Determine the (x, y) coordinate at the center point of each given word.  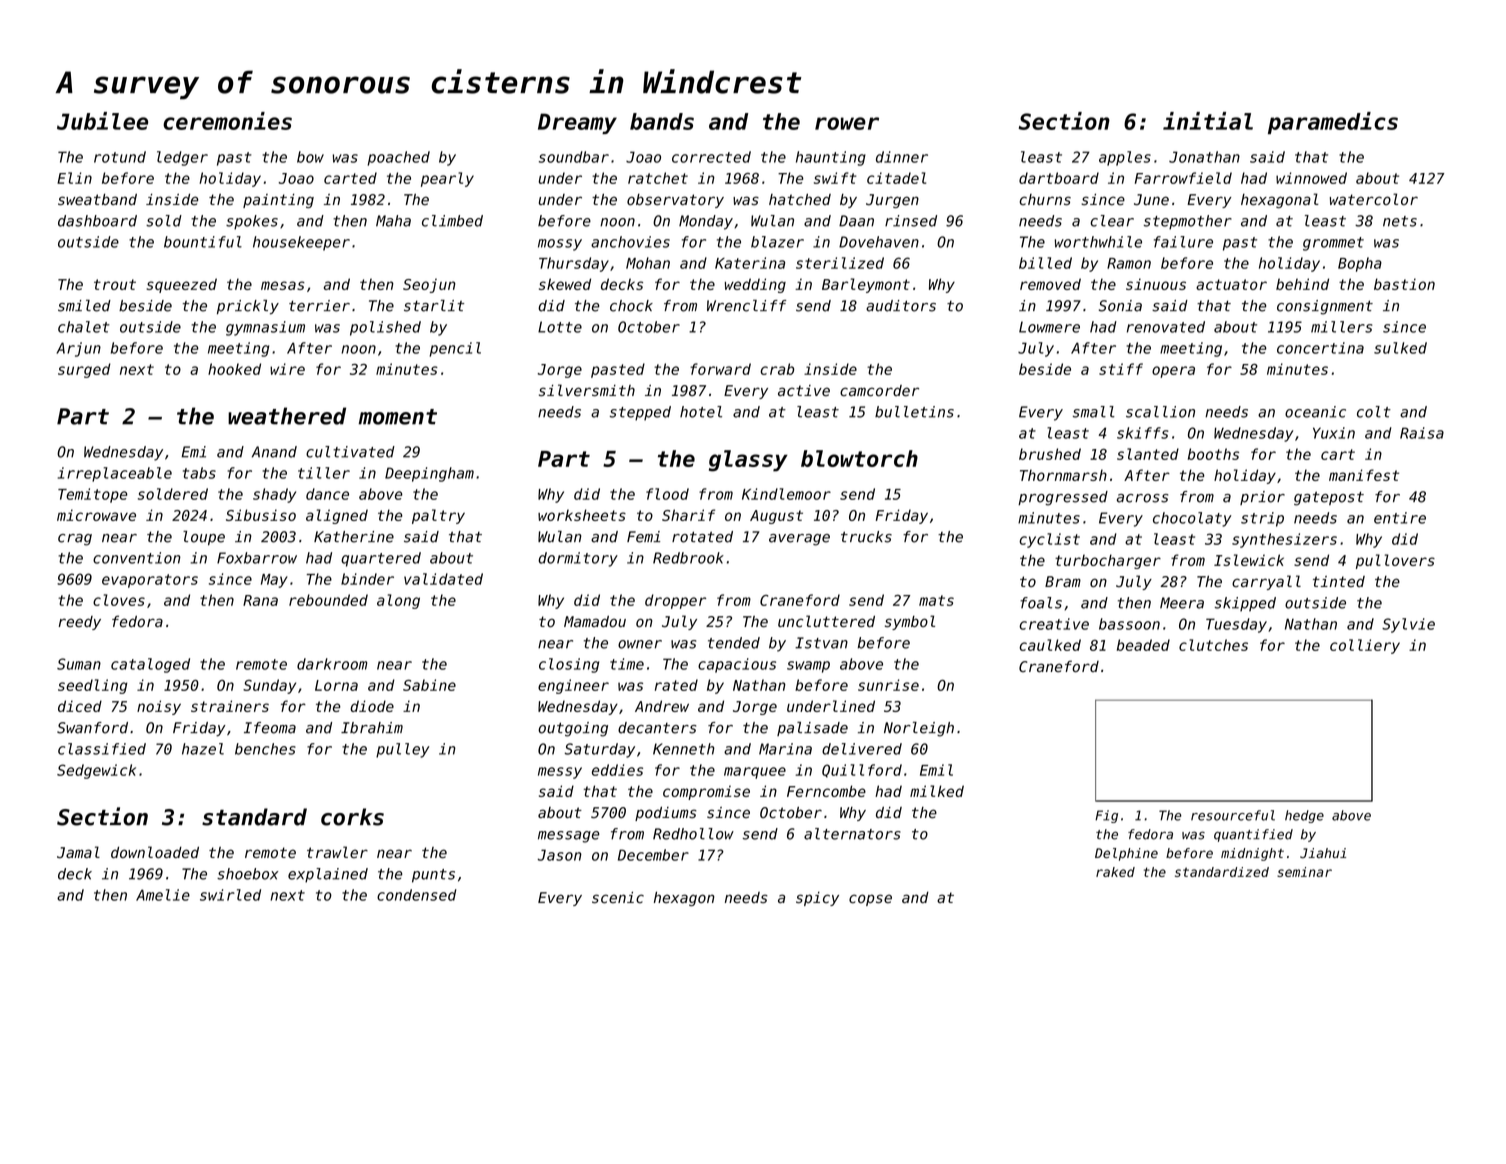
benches (265, 749)
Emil (936, 770)
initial (1208, 121)
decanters (657, 728)
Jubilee (102, 121)
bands (662, 121)
